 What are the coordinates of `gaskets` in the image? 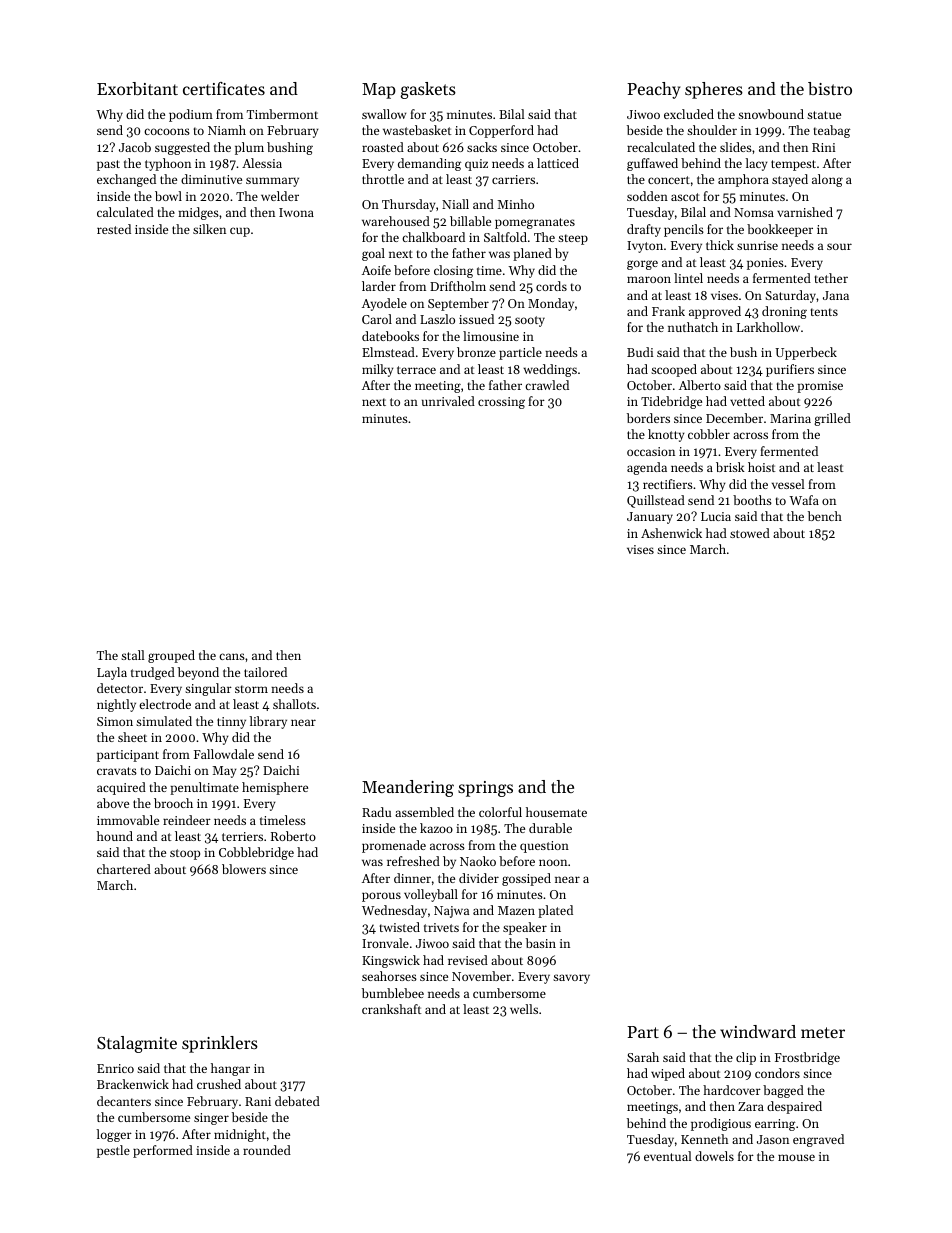 It's located at (428, 90).
